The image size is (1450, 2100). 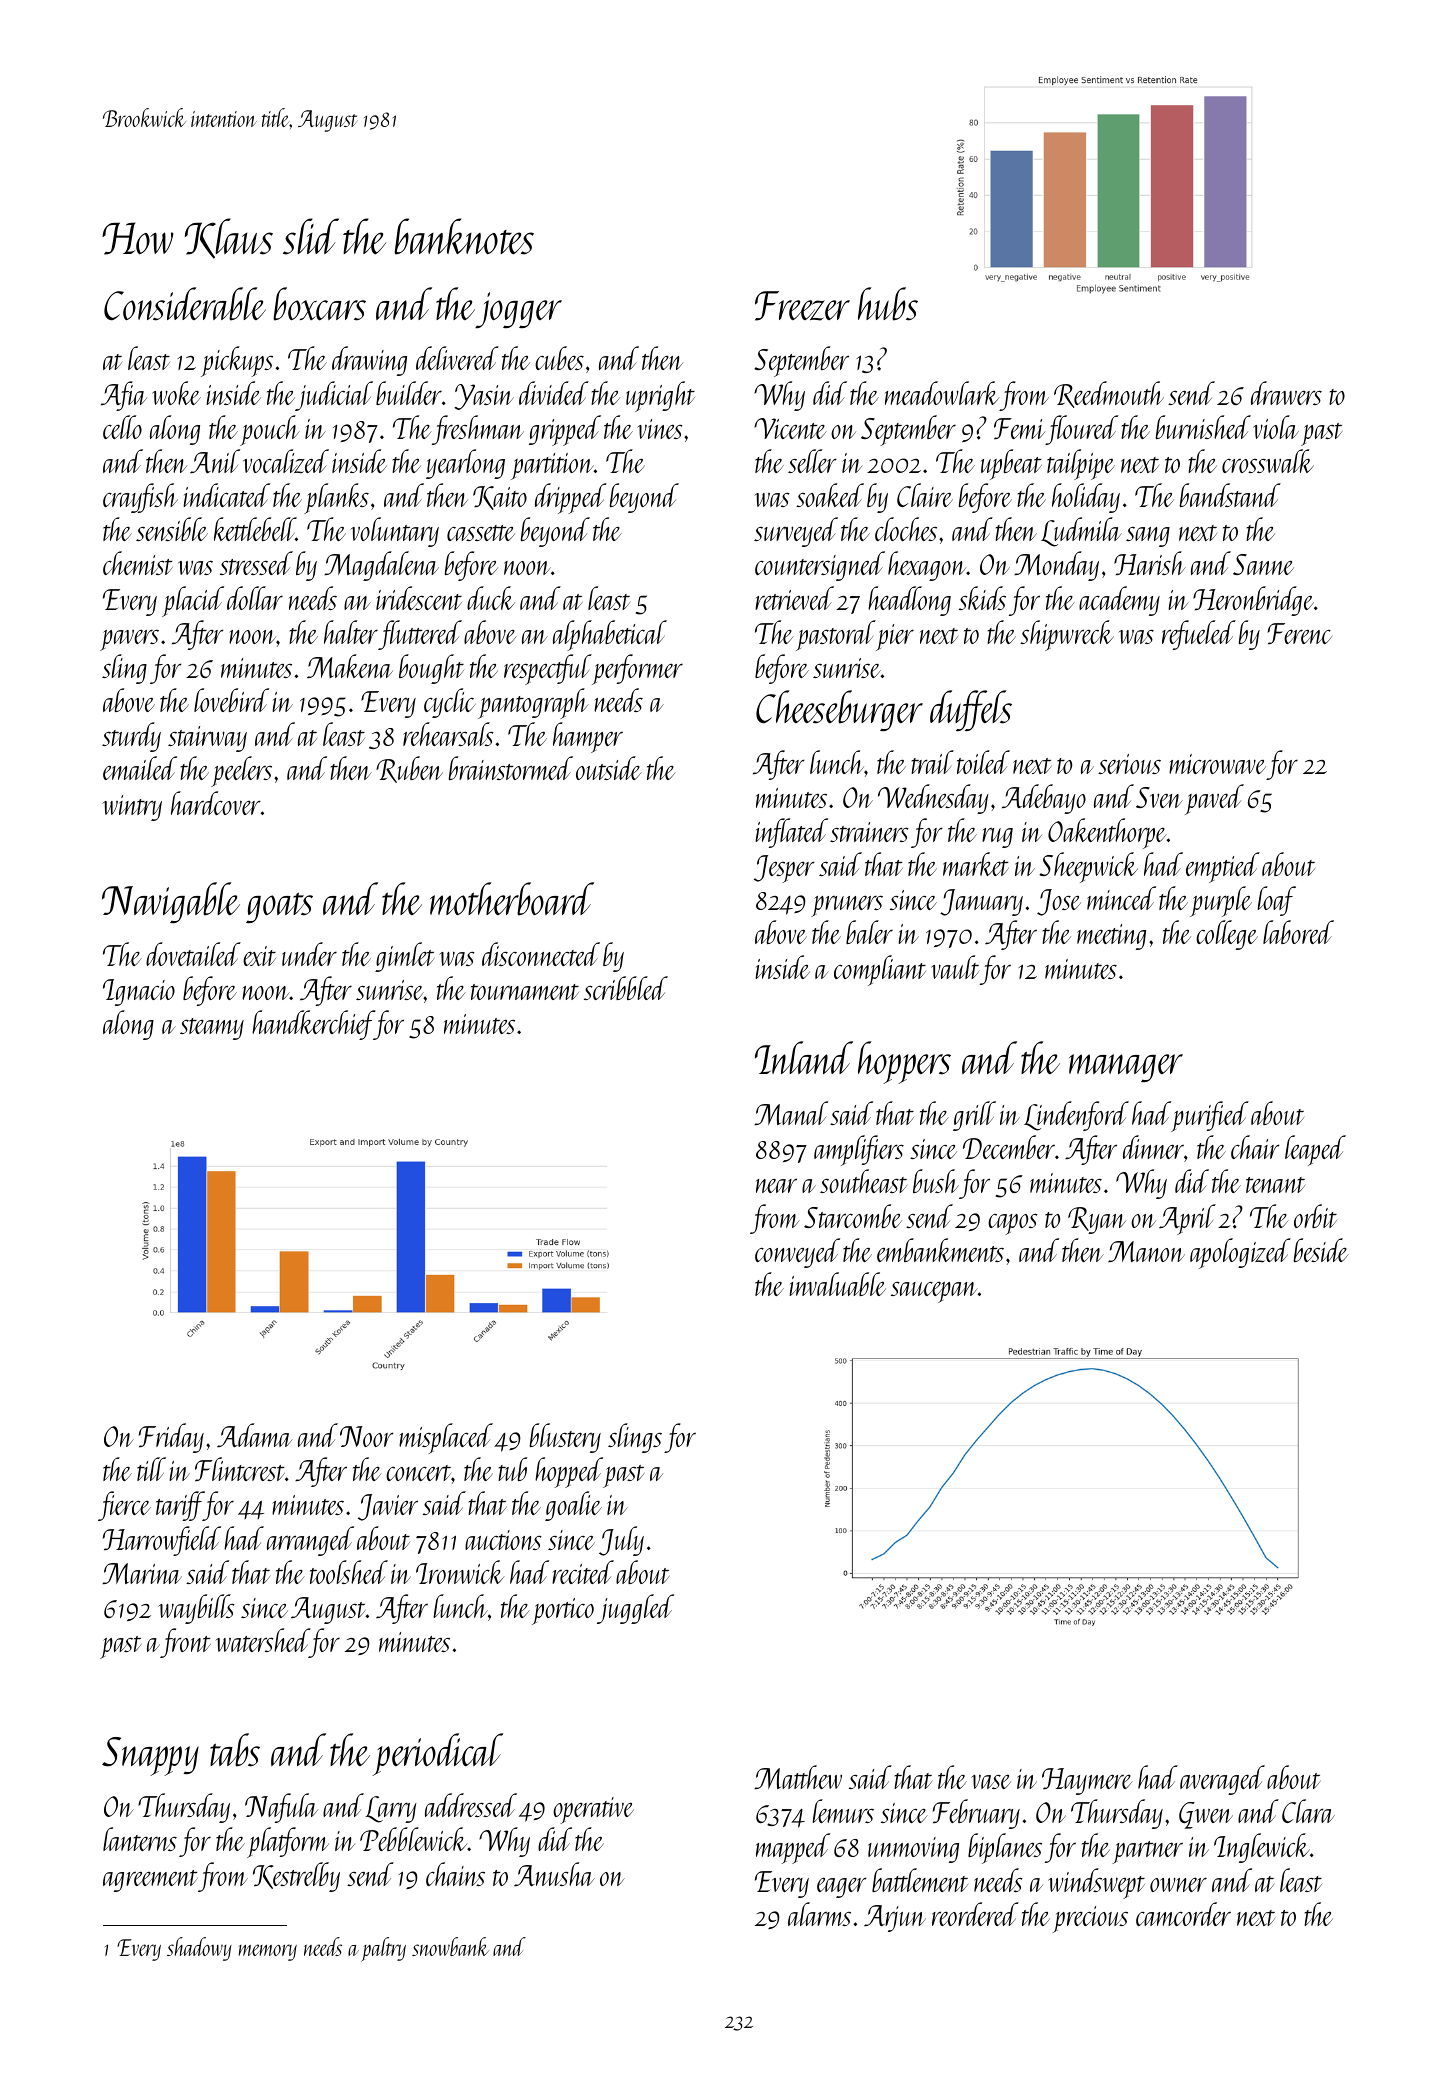 I want to click on crosswalk, so click(x=1268, y=461).
